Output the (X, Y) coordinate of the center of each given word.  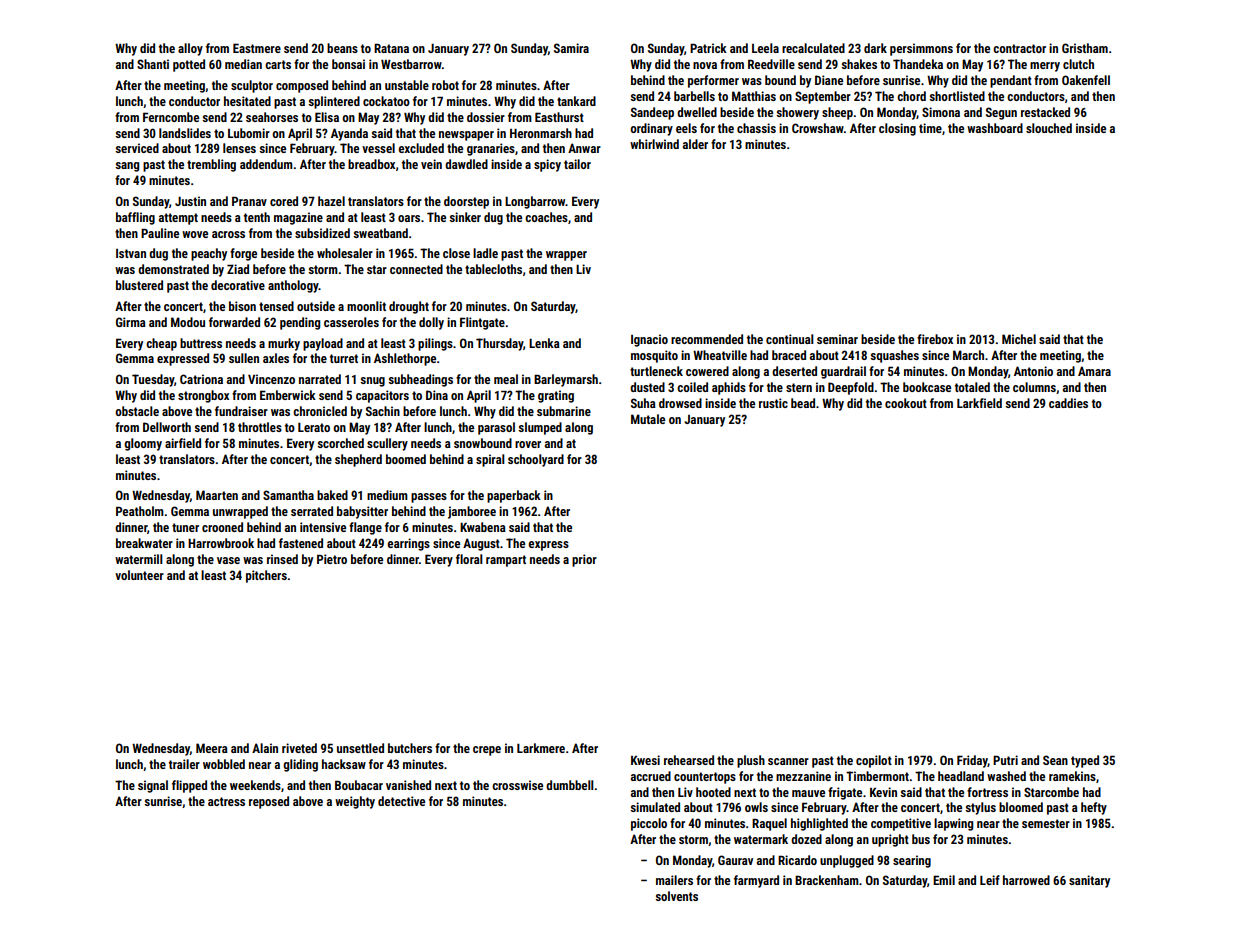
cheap (161, 344)
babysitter (362, 512)
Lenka (544, 343)
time (930, 128)
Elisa (327, 117)
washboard (995, 128)
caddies (1068, 403)
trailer (184, 764)
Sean (1055, 760)
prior (584, 560)
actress (226, 801)
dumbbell (570, 785)
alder (695, 144)
